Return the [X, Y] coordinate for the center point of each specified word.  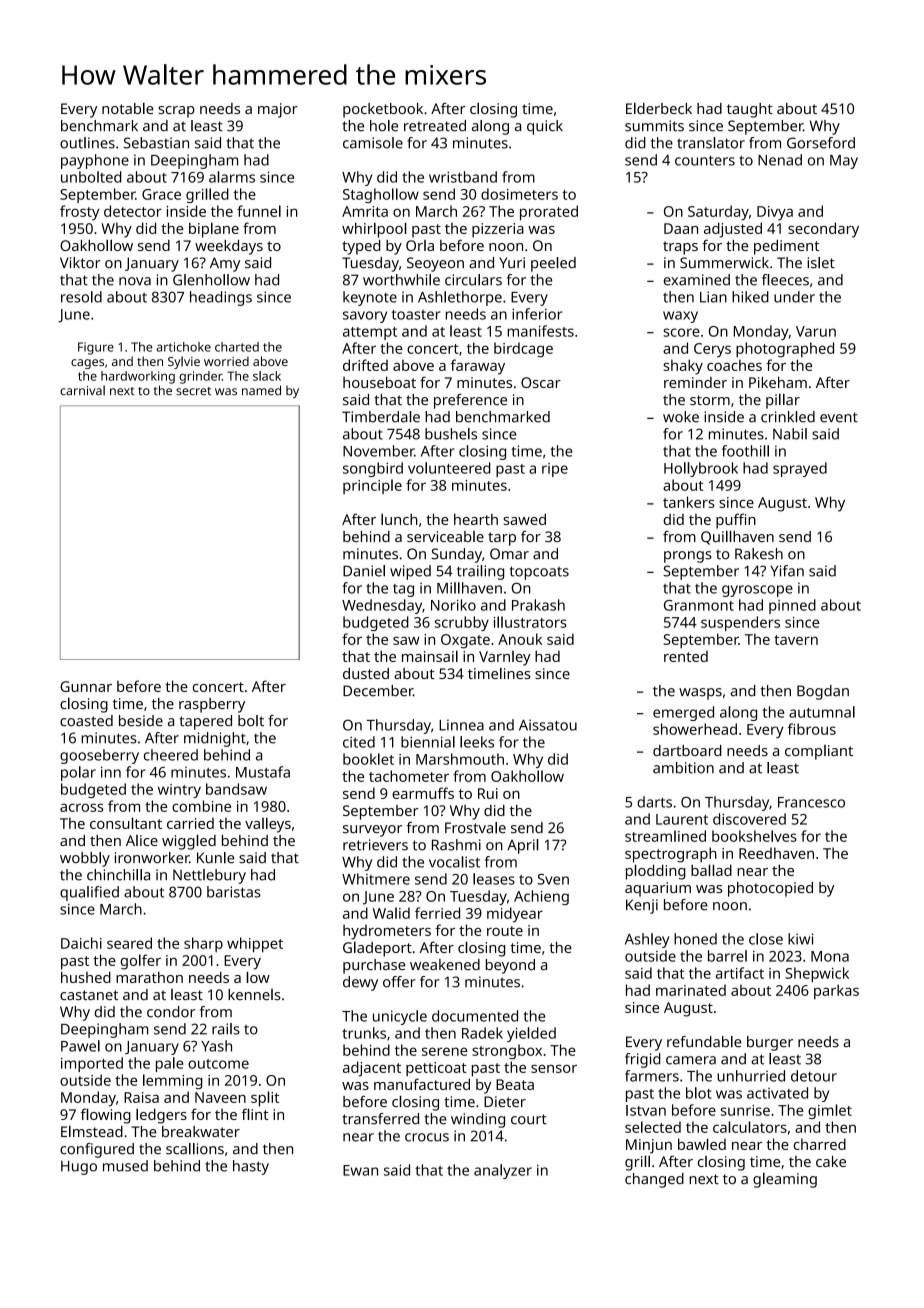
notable [128, 108]
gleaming [785, 1180]
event [839, 417]
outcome [218, 1064]
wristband [463, 177]
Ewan [360, 1170]
